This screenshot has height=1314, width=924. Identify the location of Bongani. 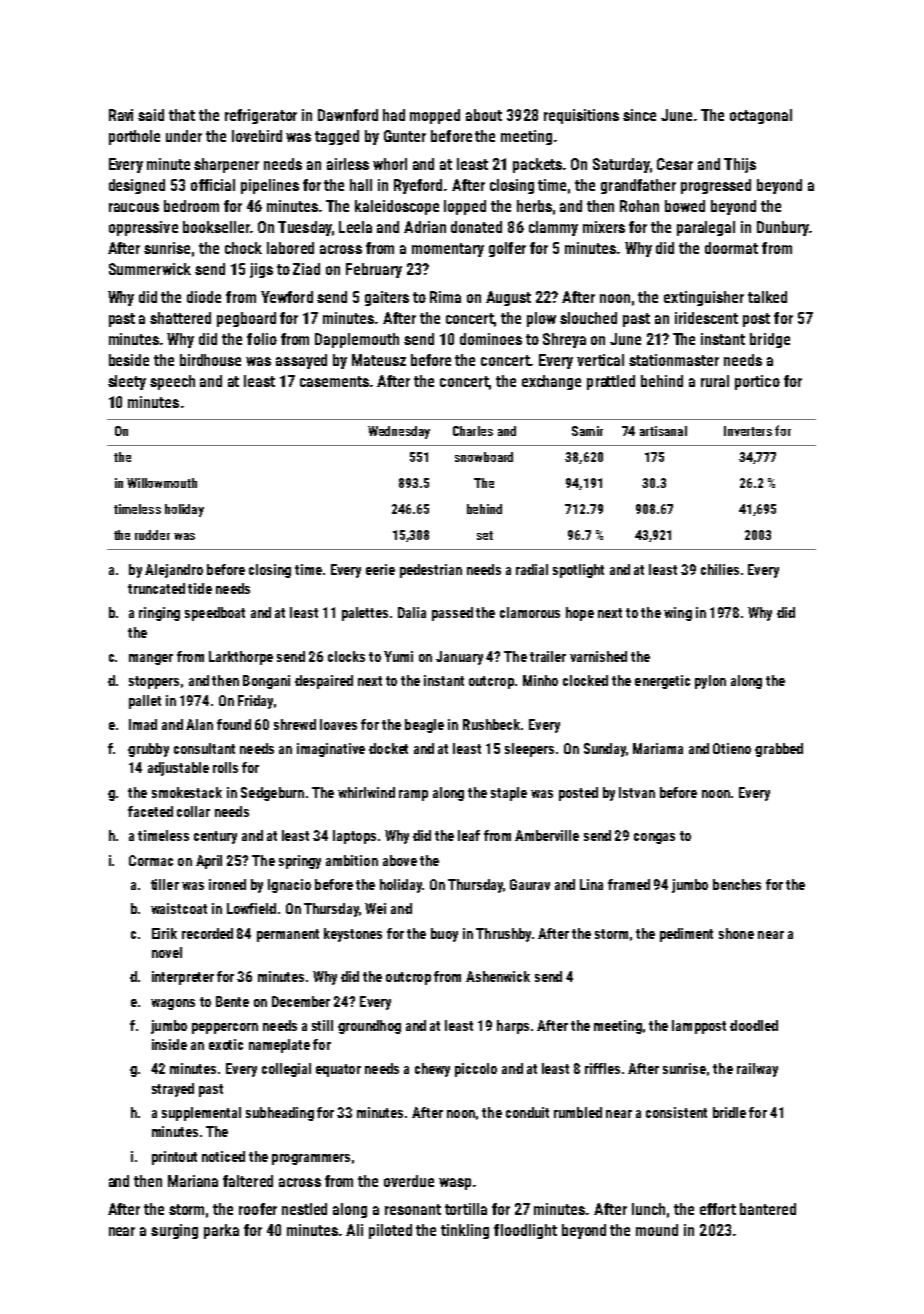
(266, 682).
